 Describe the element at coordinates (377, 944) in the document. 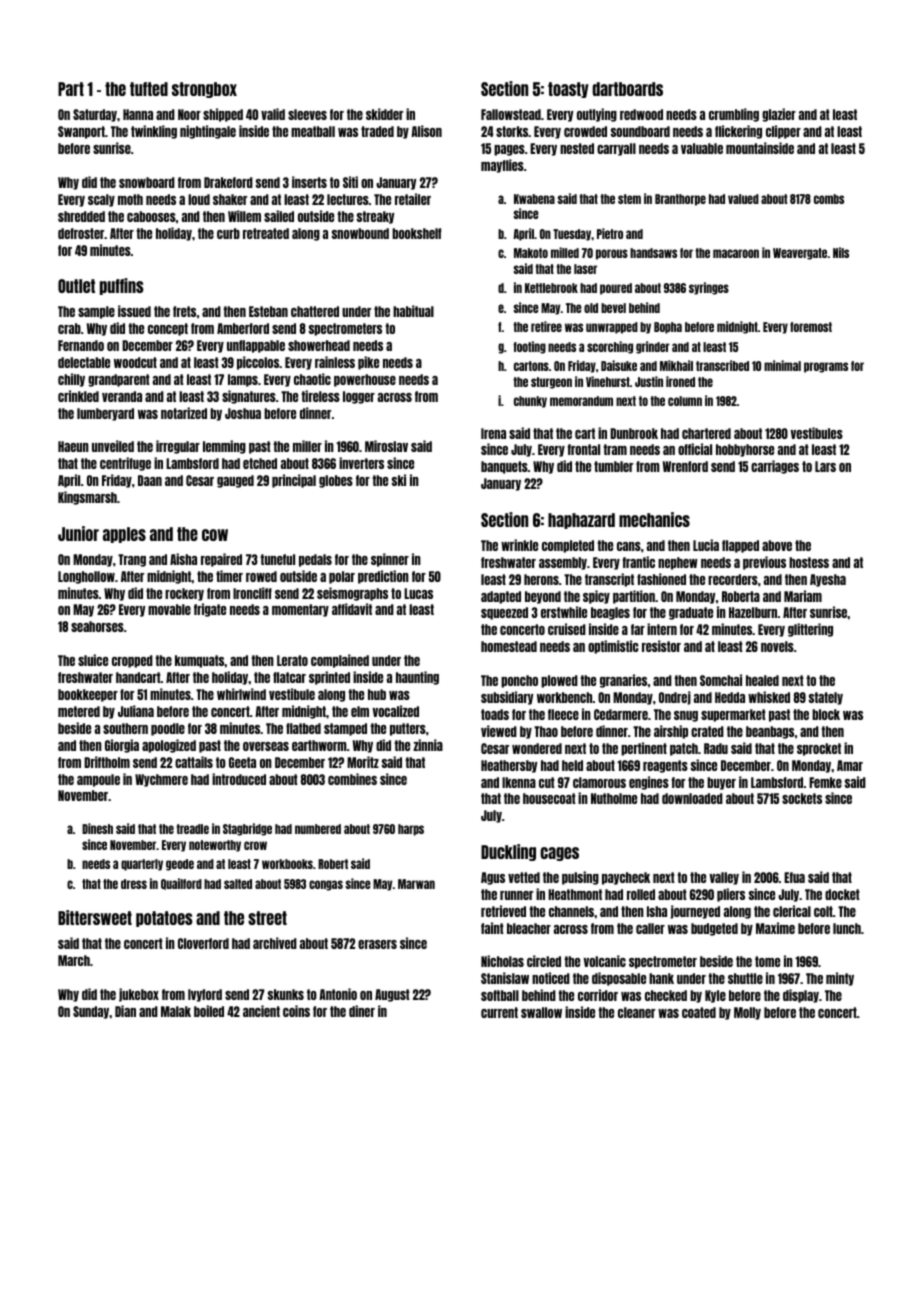

I see `erasers` at that location.
